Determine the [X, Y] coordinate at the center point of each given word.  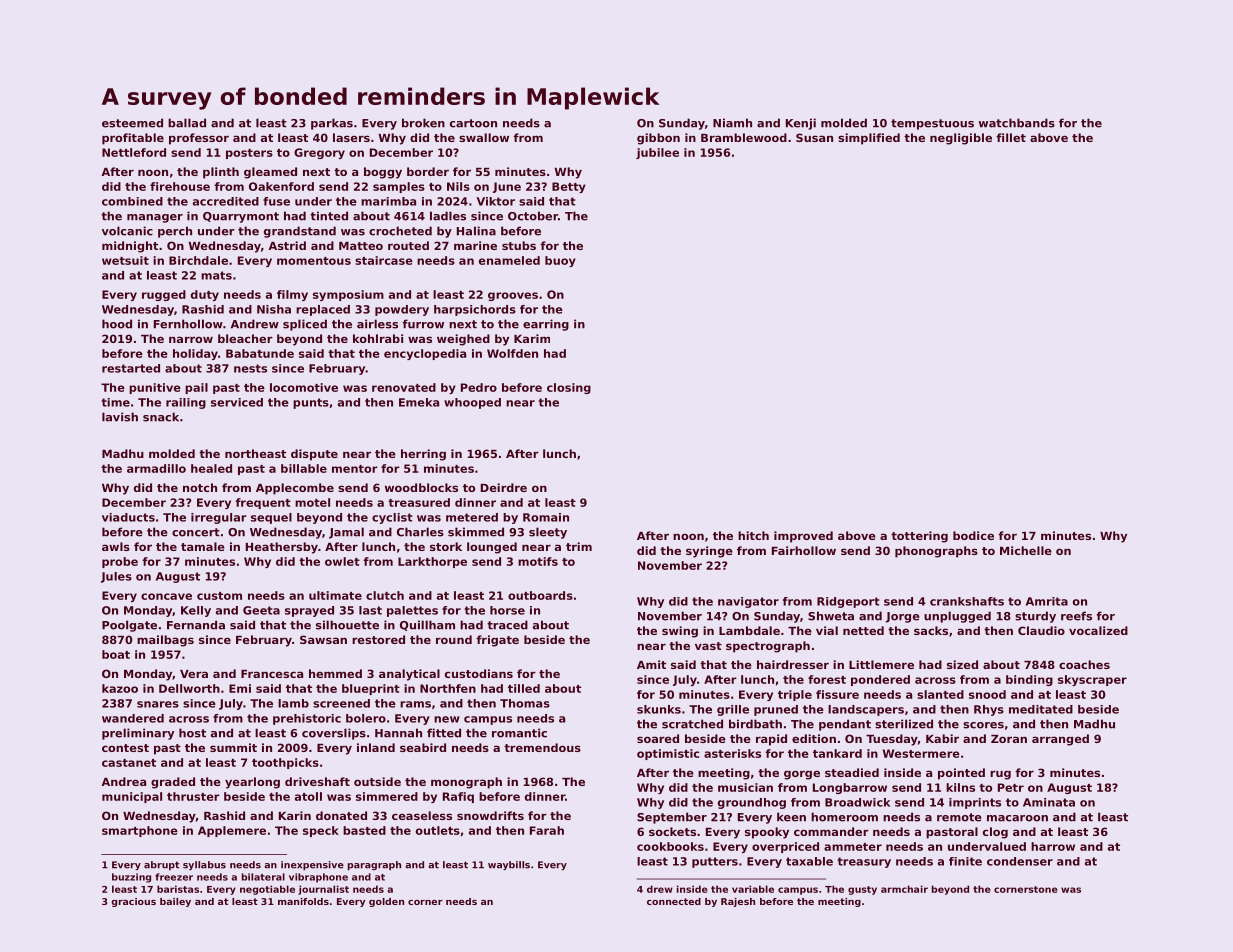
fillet [1011, 137]
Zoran [1009, 739]
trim [579, 546]
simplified [869, 139]
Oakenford [281, 186]
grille [733, 710]
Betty [569, 187]
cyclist [392, 518]
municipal [132, 797]
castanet [129, 763]
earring [546, 325]
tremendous [542, 747]
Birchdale [198, 260]
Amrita [1047, 601]
